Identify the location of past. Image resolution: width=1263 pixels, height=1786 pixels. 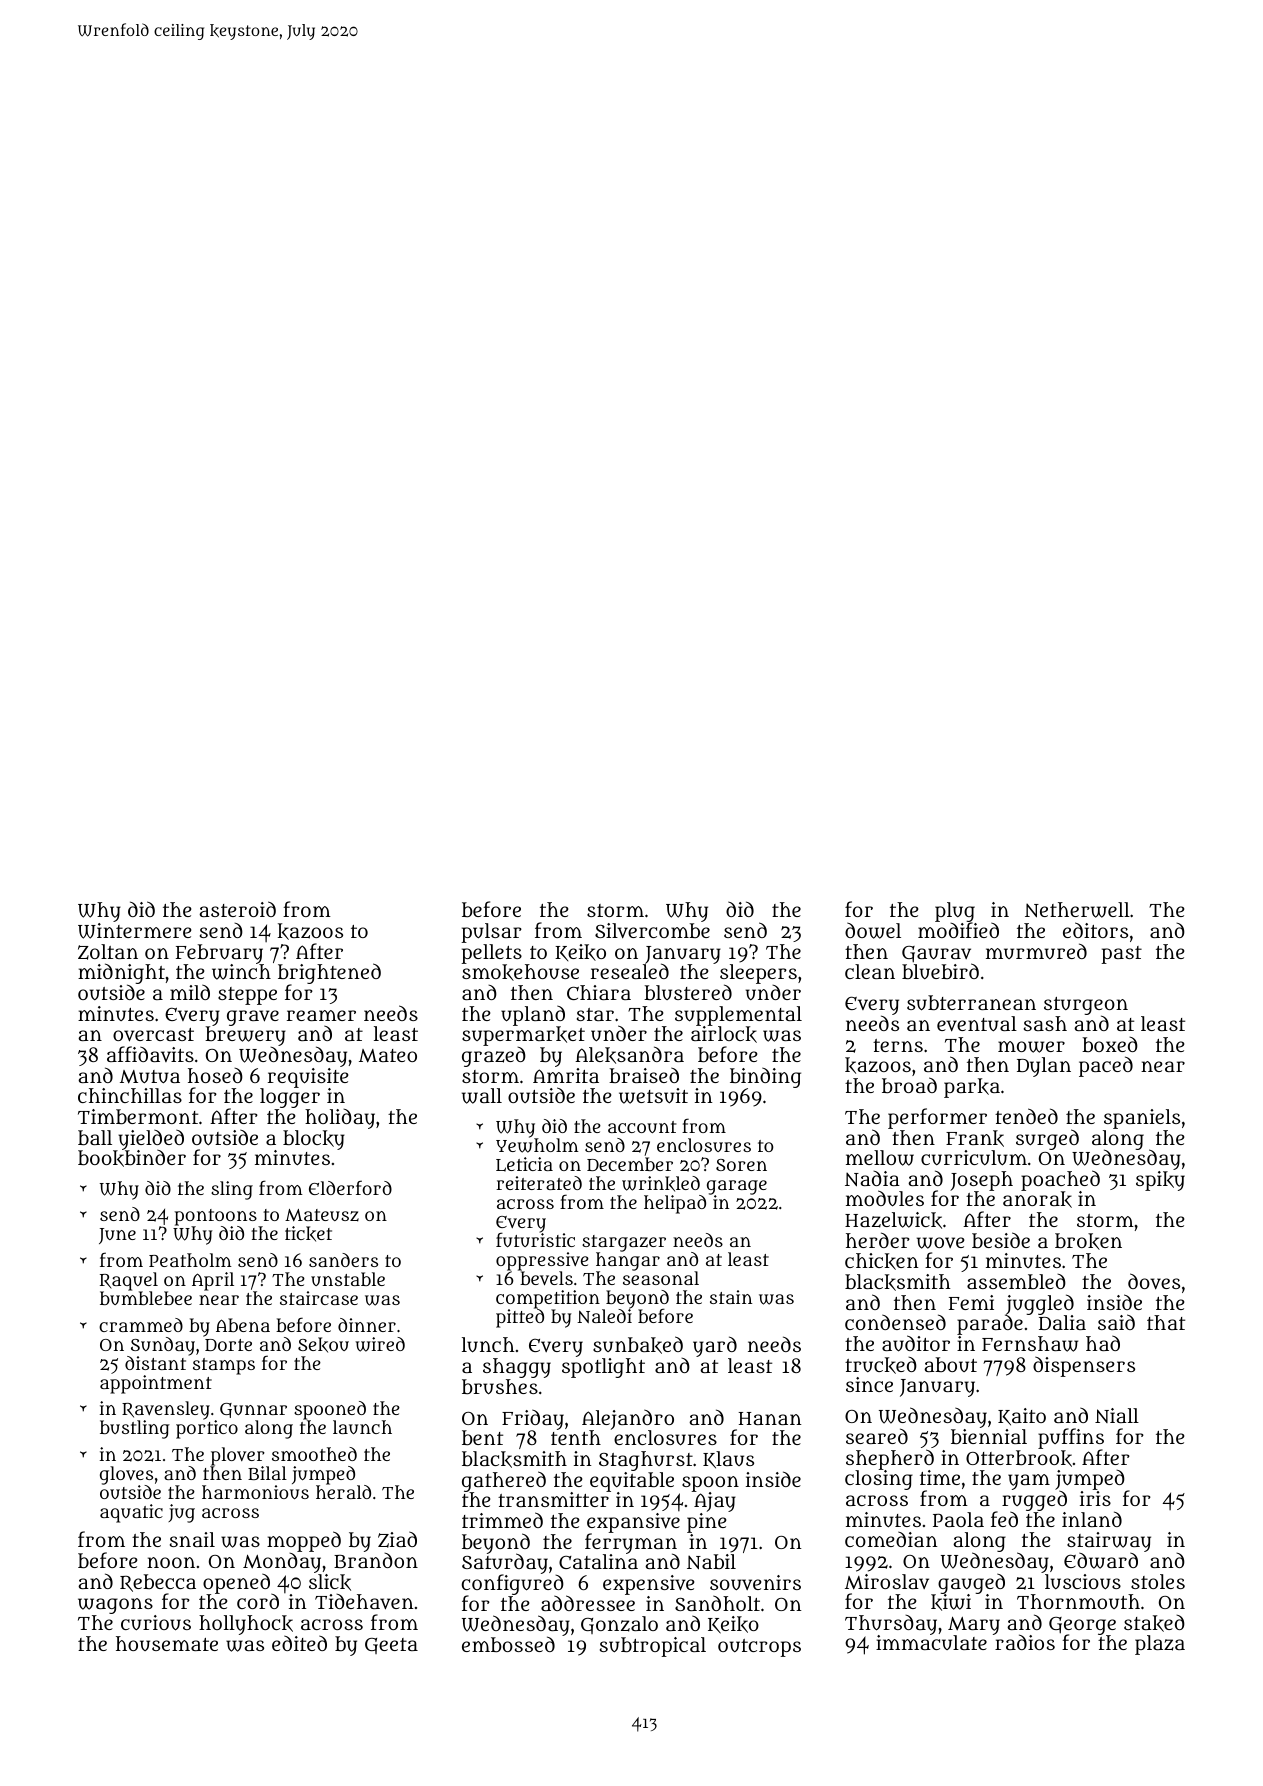
(1122, 955).
